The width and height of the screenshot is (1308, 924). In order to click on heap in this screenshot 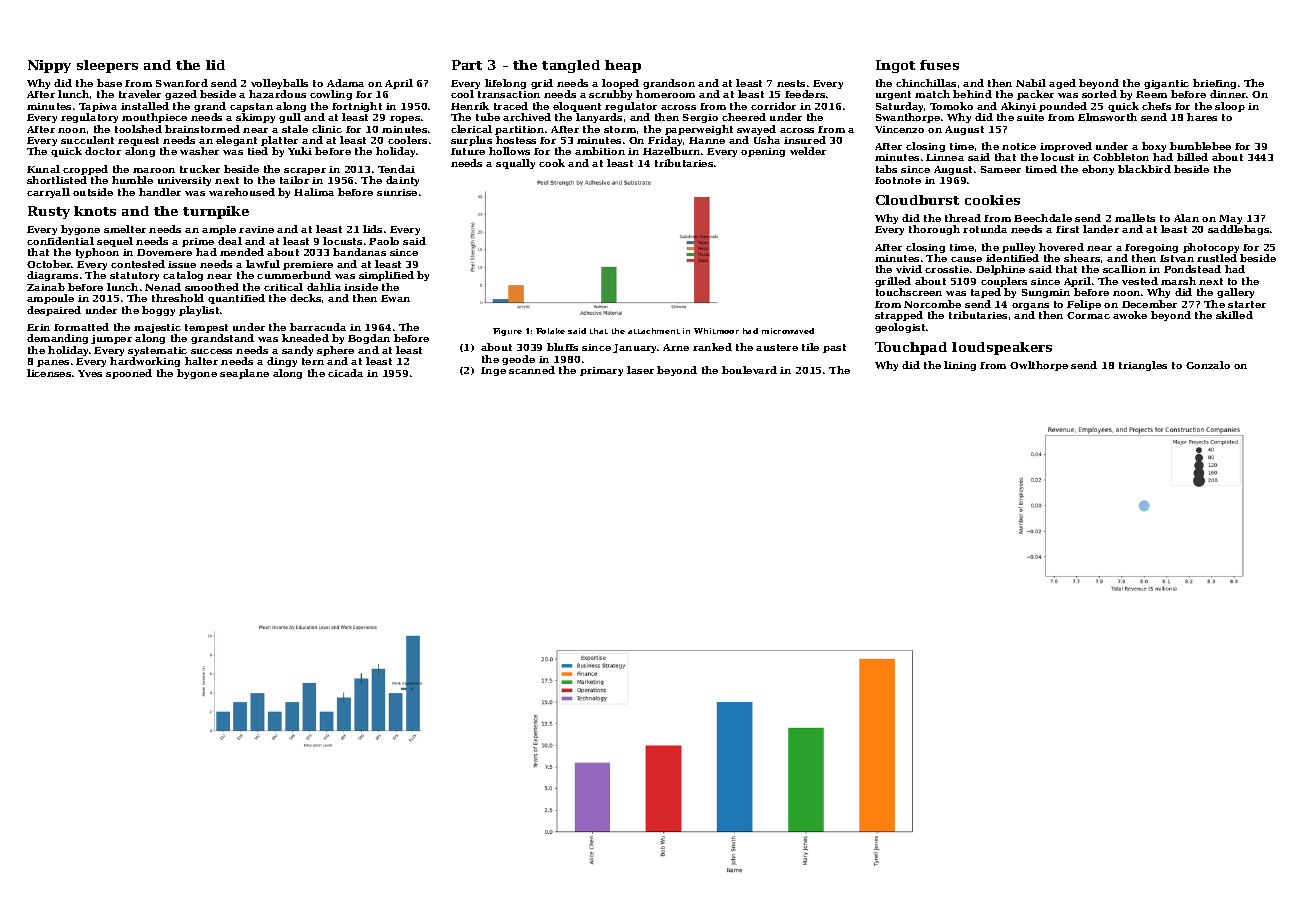, I will do `click(623, 66)`.
